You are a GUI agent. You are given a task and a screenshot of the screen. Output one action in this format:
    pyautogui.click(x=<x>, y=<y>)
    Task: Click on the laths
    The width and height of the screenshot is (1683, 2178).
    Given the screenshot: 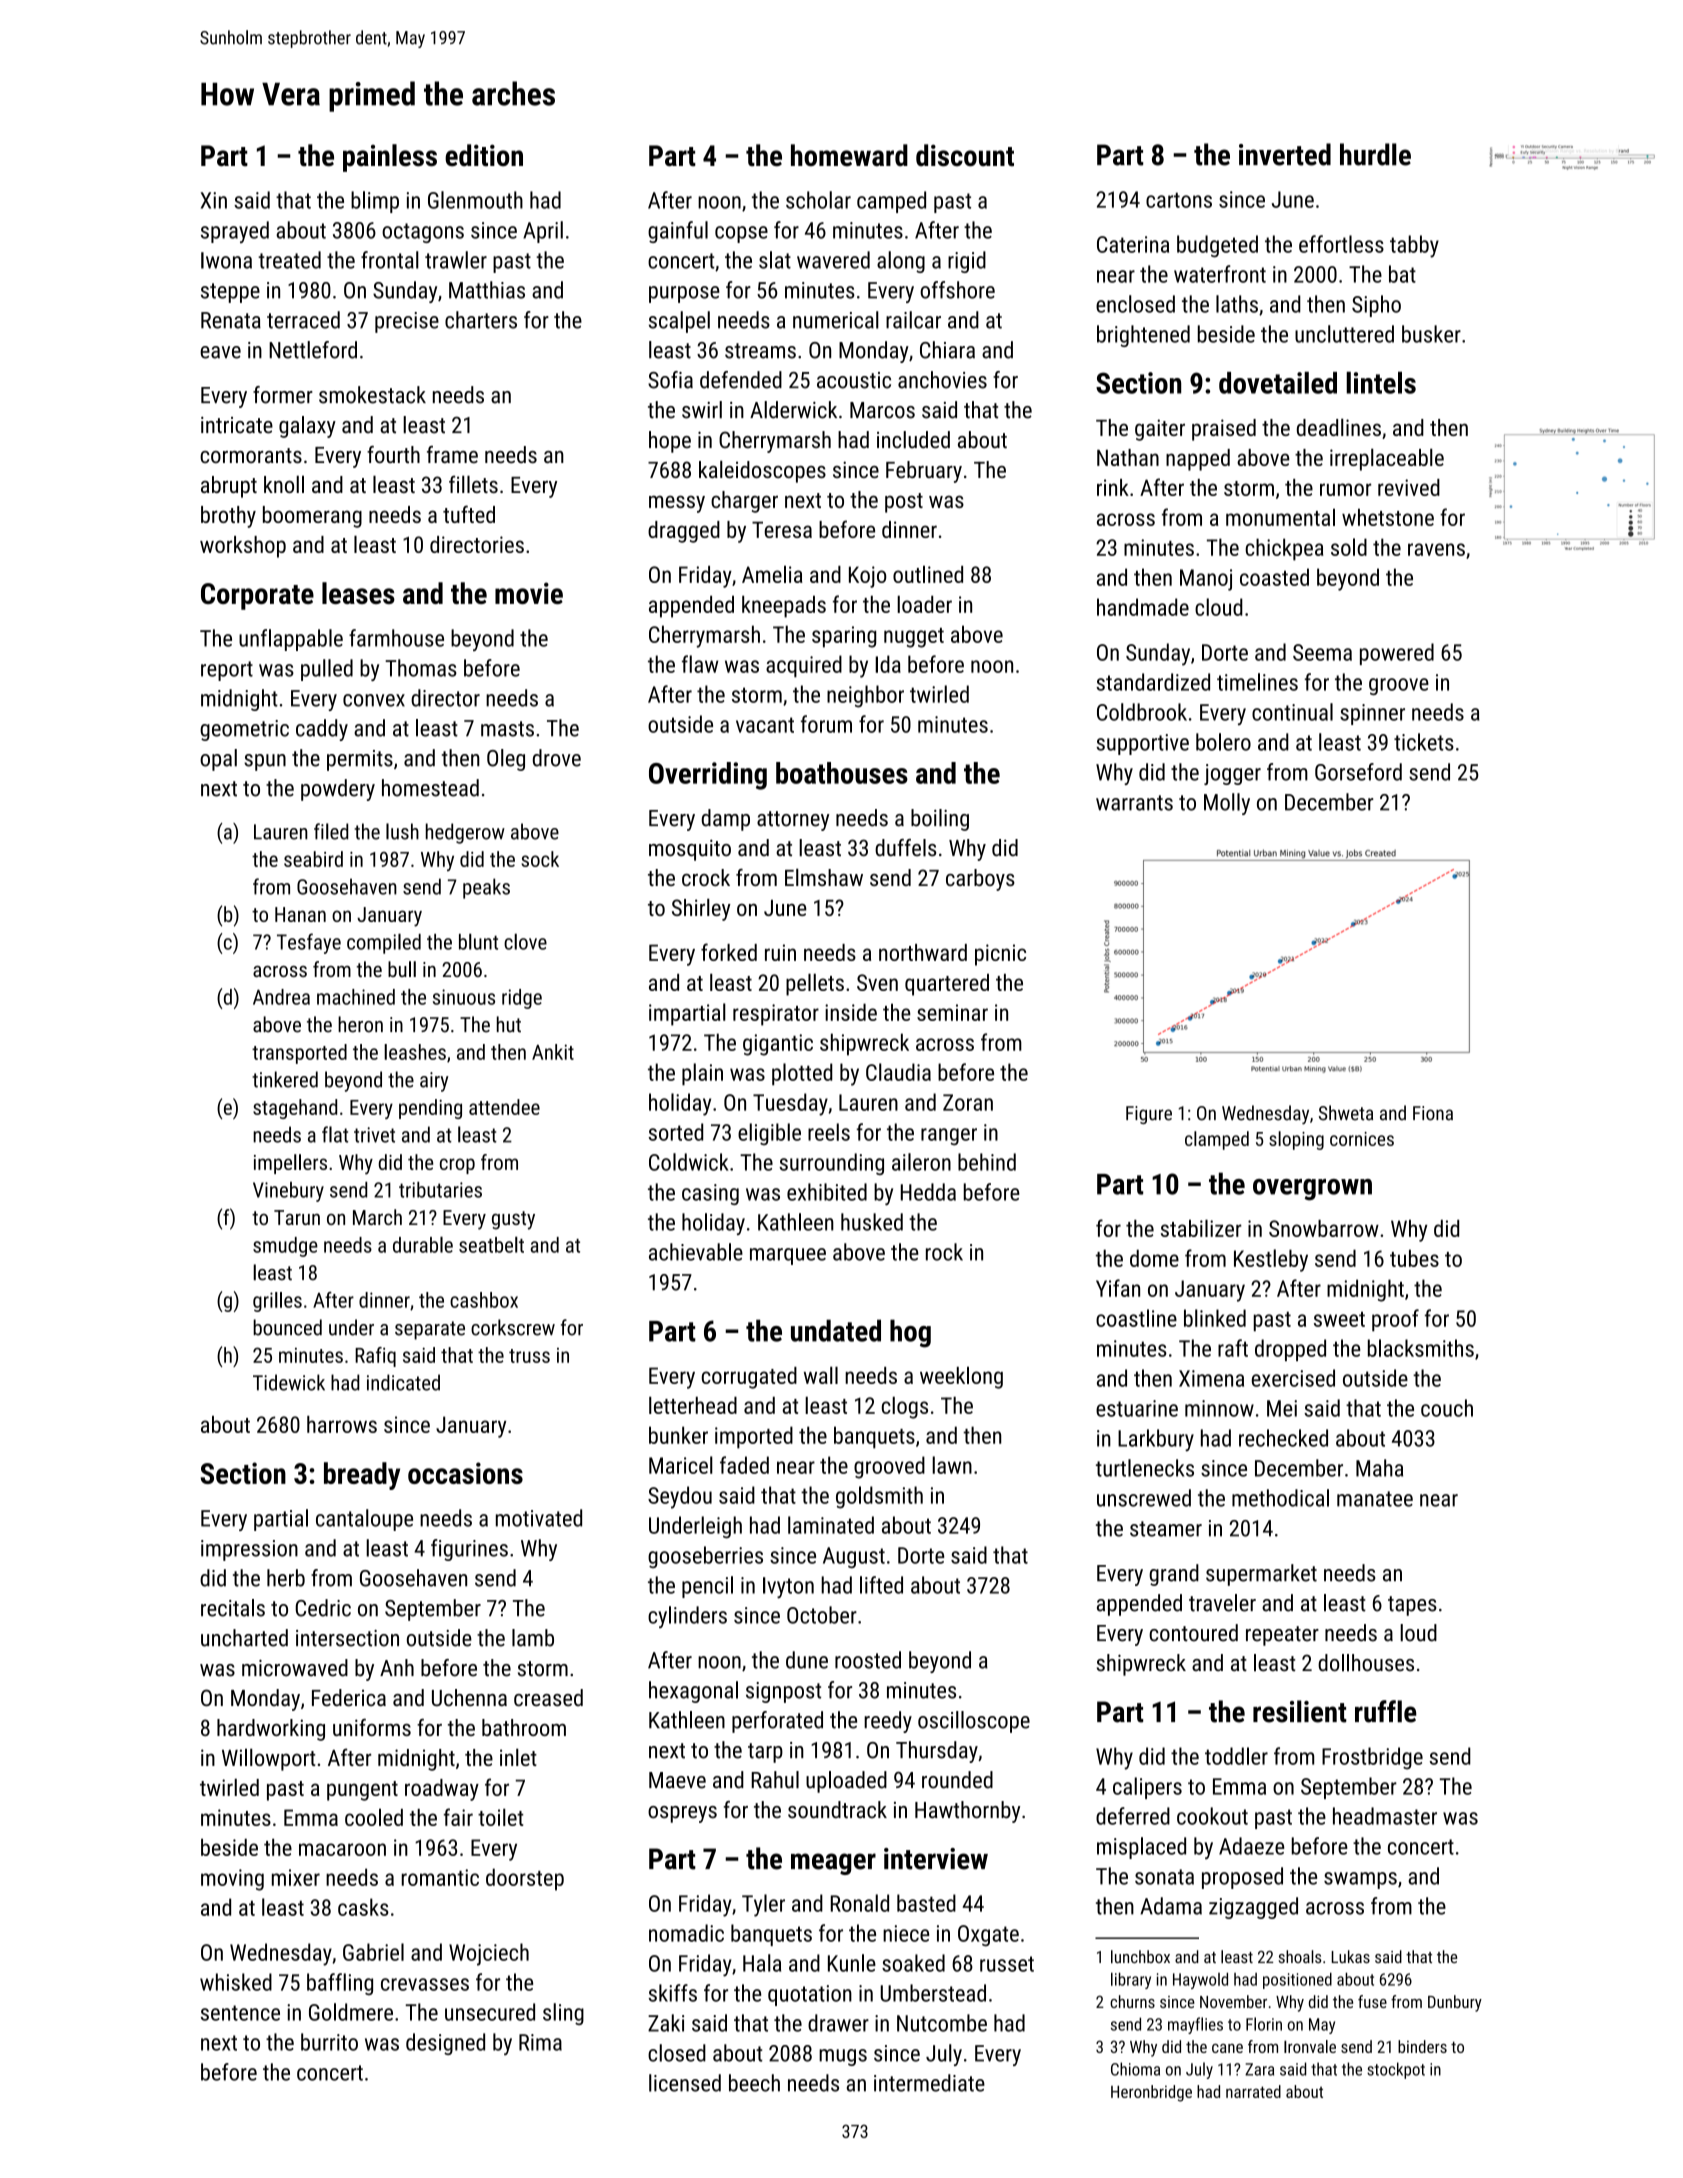 What is the action you would take?
    pyautogui.click(x=1237, y=304)
